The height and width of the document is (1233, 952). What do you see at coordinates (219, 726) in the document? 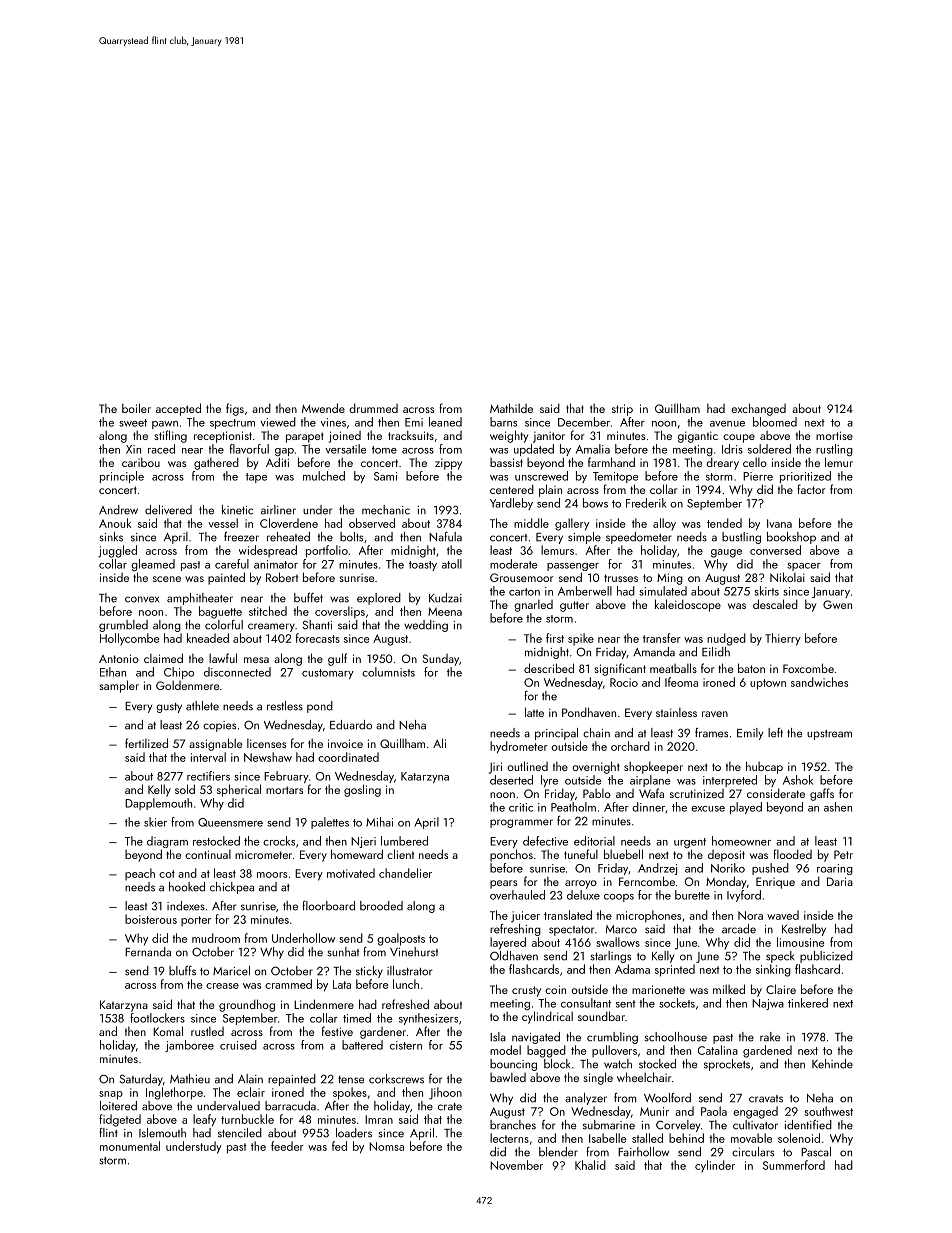
I see `copies` at bounding box center [219, 726].
